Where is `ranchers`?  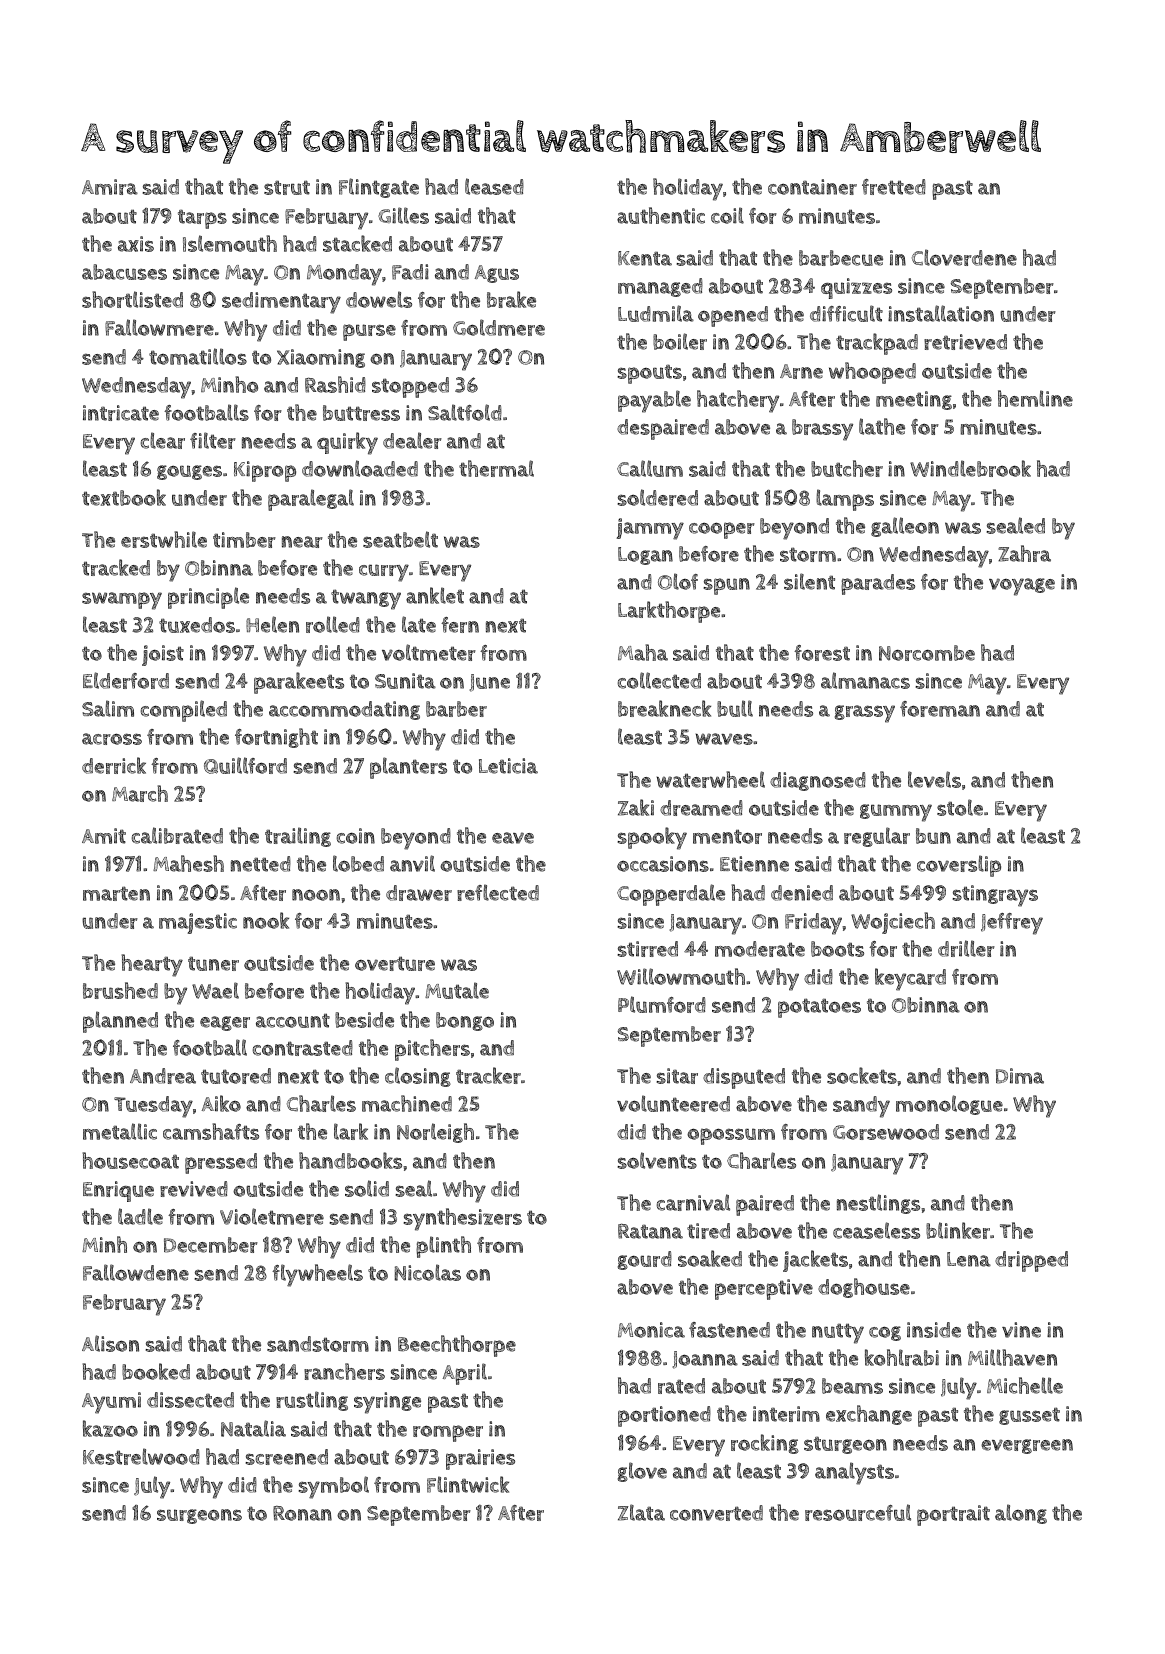 ranchers is located at coordinates (344, 1371).
